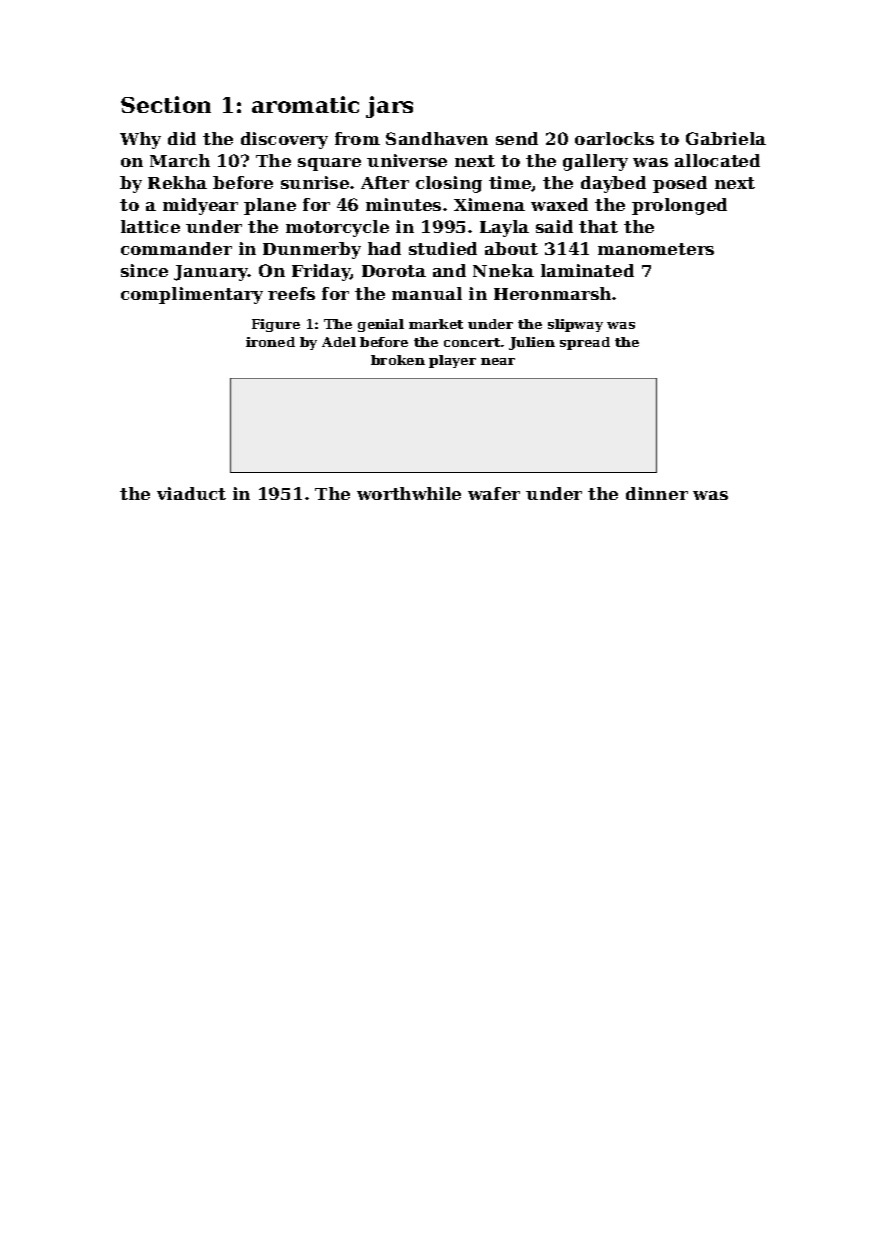 This document has height=1258, width=887. What do you see at coordinates (389, 107) in the document?
I see `jars` at bounding box center [389, 107].
